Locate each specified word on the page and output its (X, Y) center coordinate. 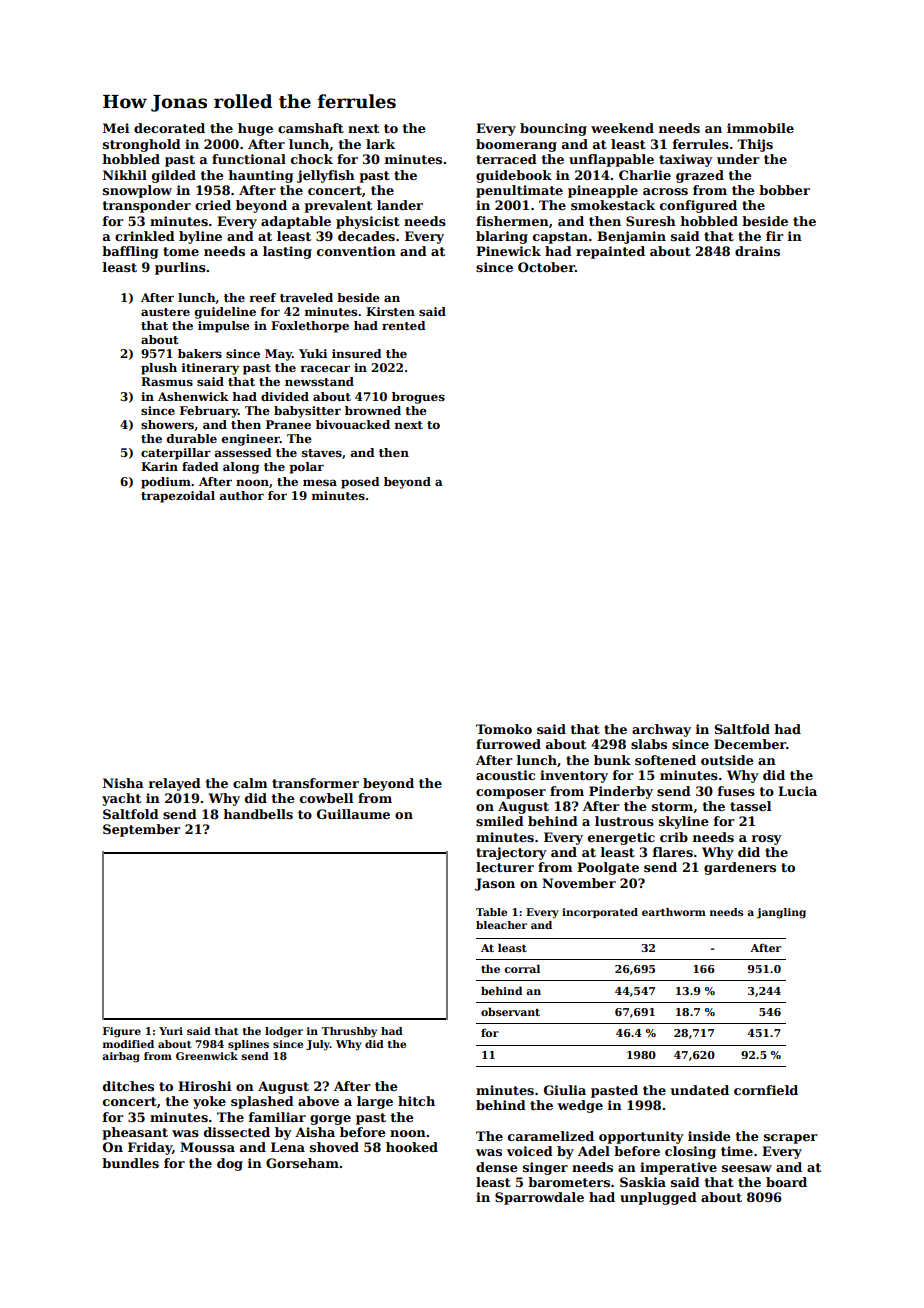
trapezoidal (178, 497)
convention (356, 251)
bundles (130, 1163)
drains (757, 251)
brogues (418, 398)
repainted (610, 252)
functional (249, 159)
